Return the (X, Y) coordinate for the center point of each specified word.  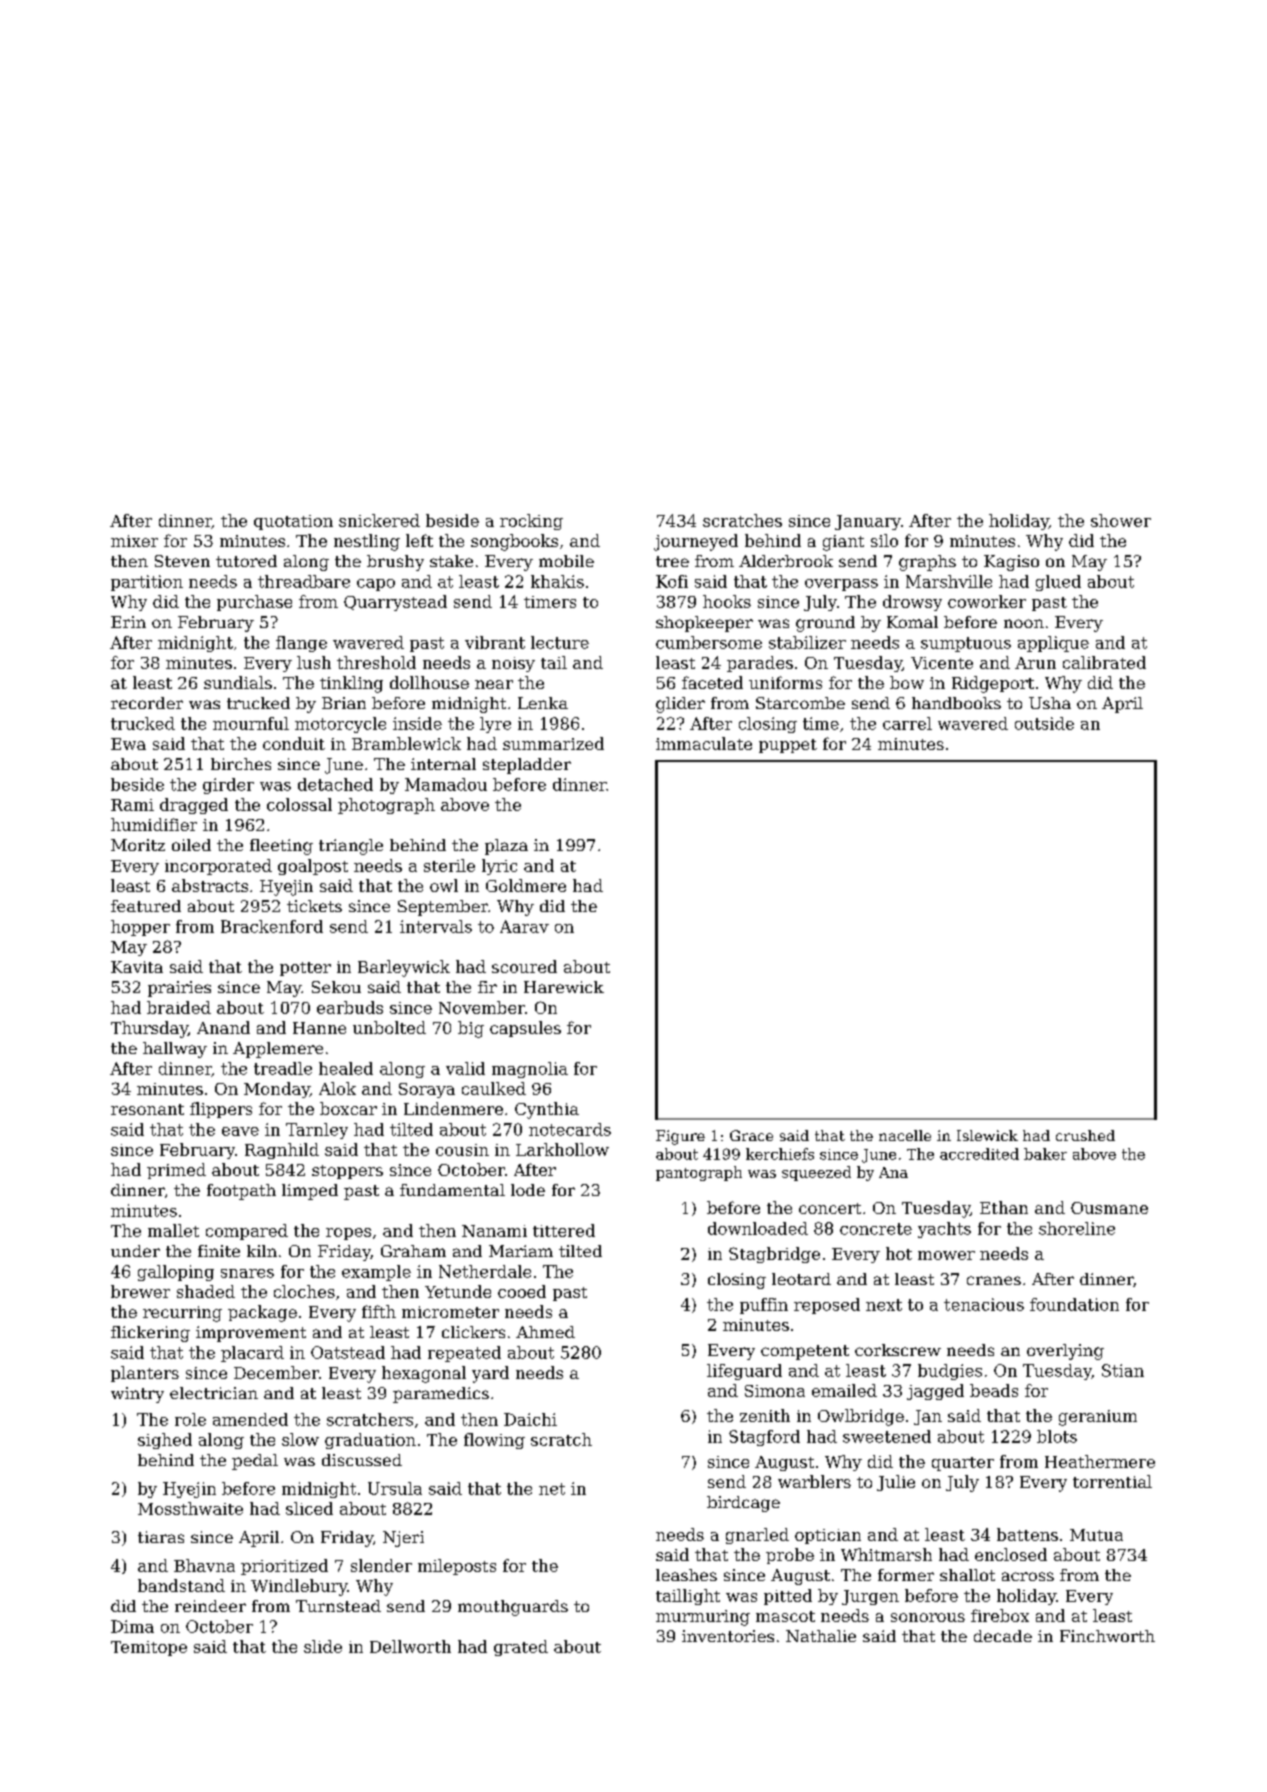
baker (1045, 1154)
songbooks (514, 542)
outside (1044, 723)
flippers (221, 1110)
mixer (134, 541)
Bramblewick (406, 743)
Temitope (149, 1648)
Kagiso (1011, 563)
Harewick (564, 987)
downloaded (758, 1228)
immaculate (704, 743)
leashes (686, 1575)
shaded (206, 1291)
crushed (1085, 1135)
